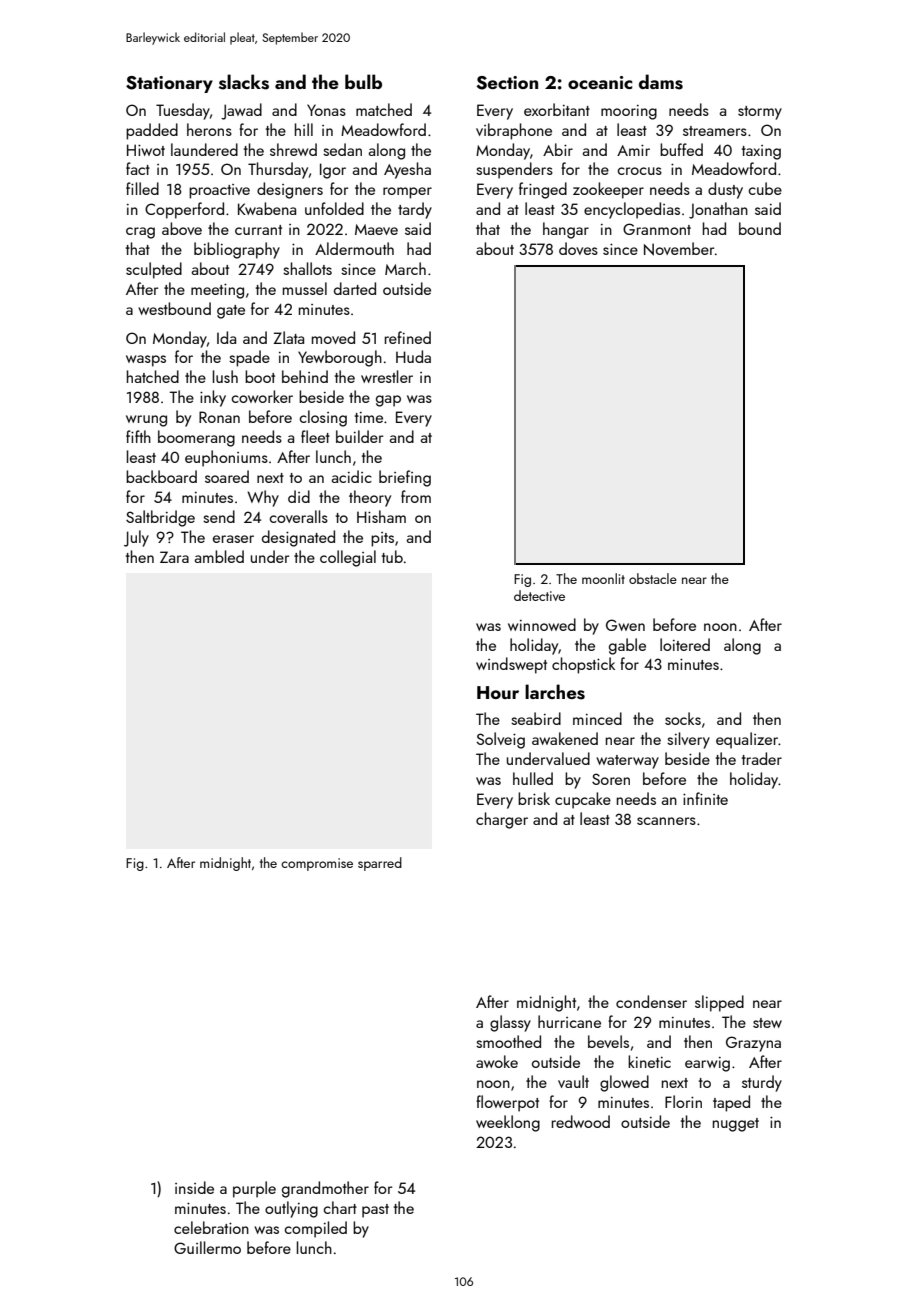 This screenshot has width=908, height=1316. I want to click on sculpted, so click(154, 270).
